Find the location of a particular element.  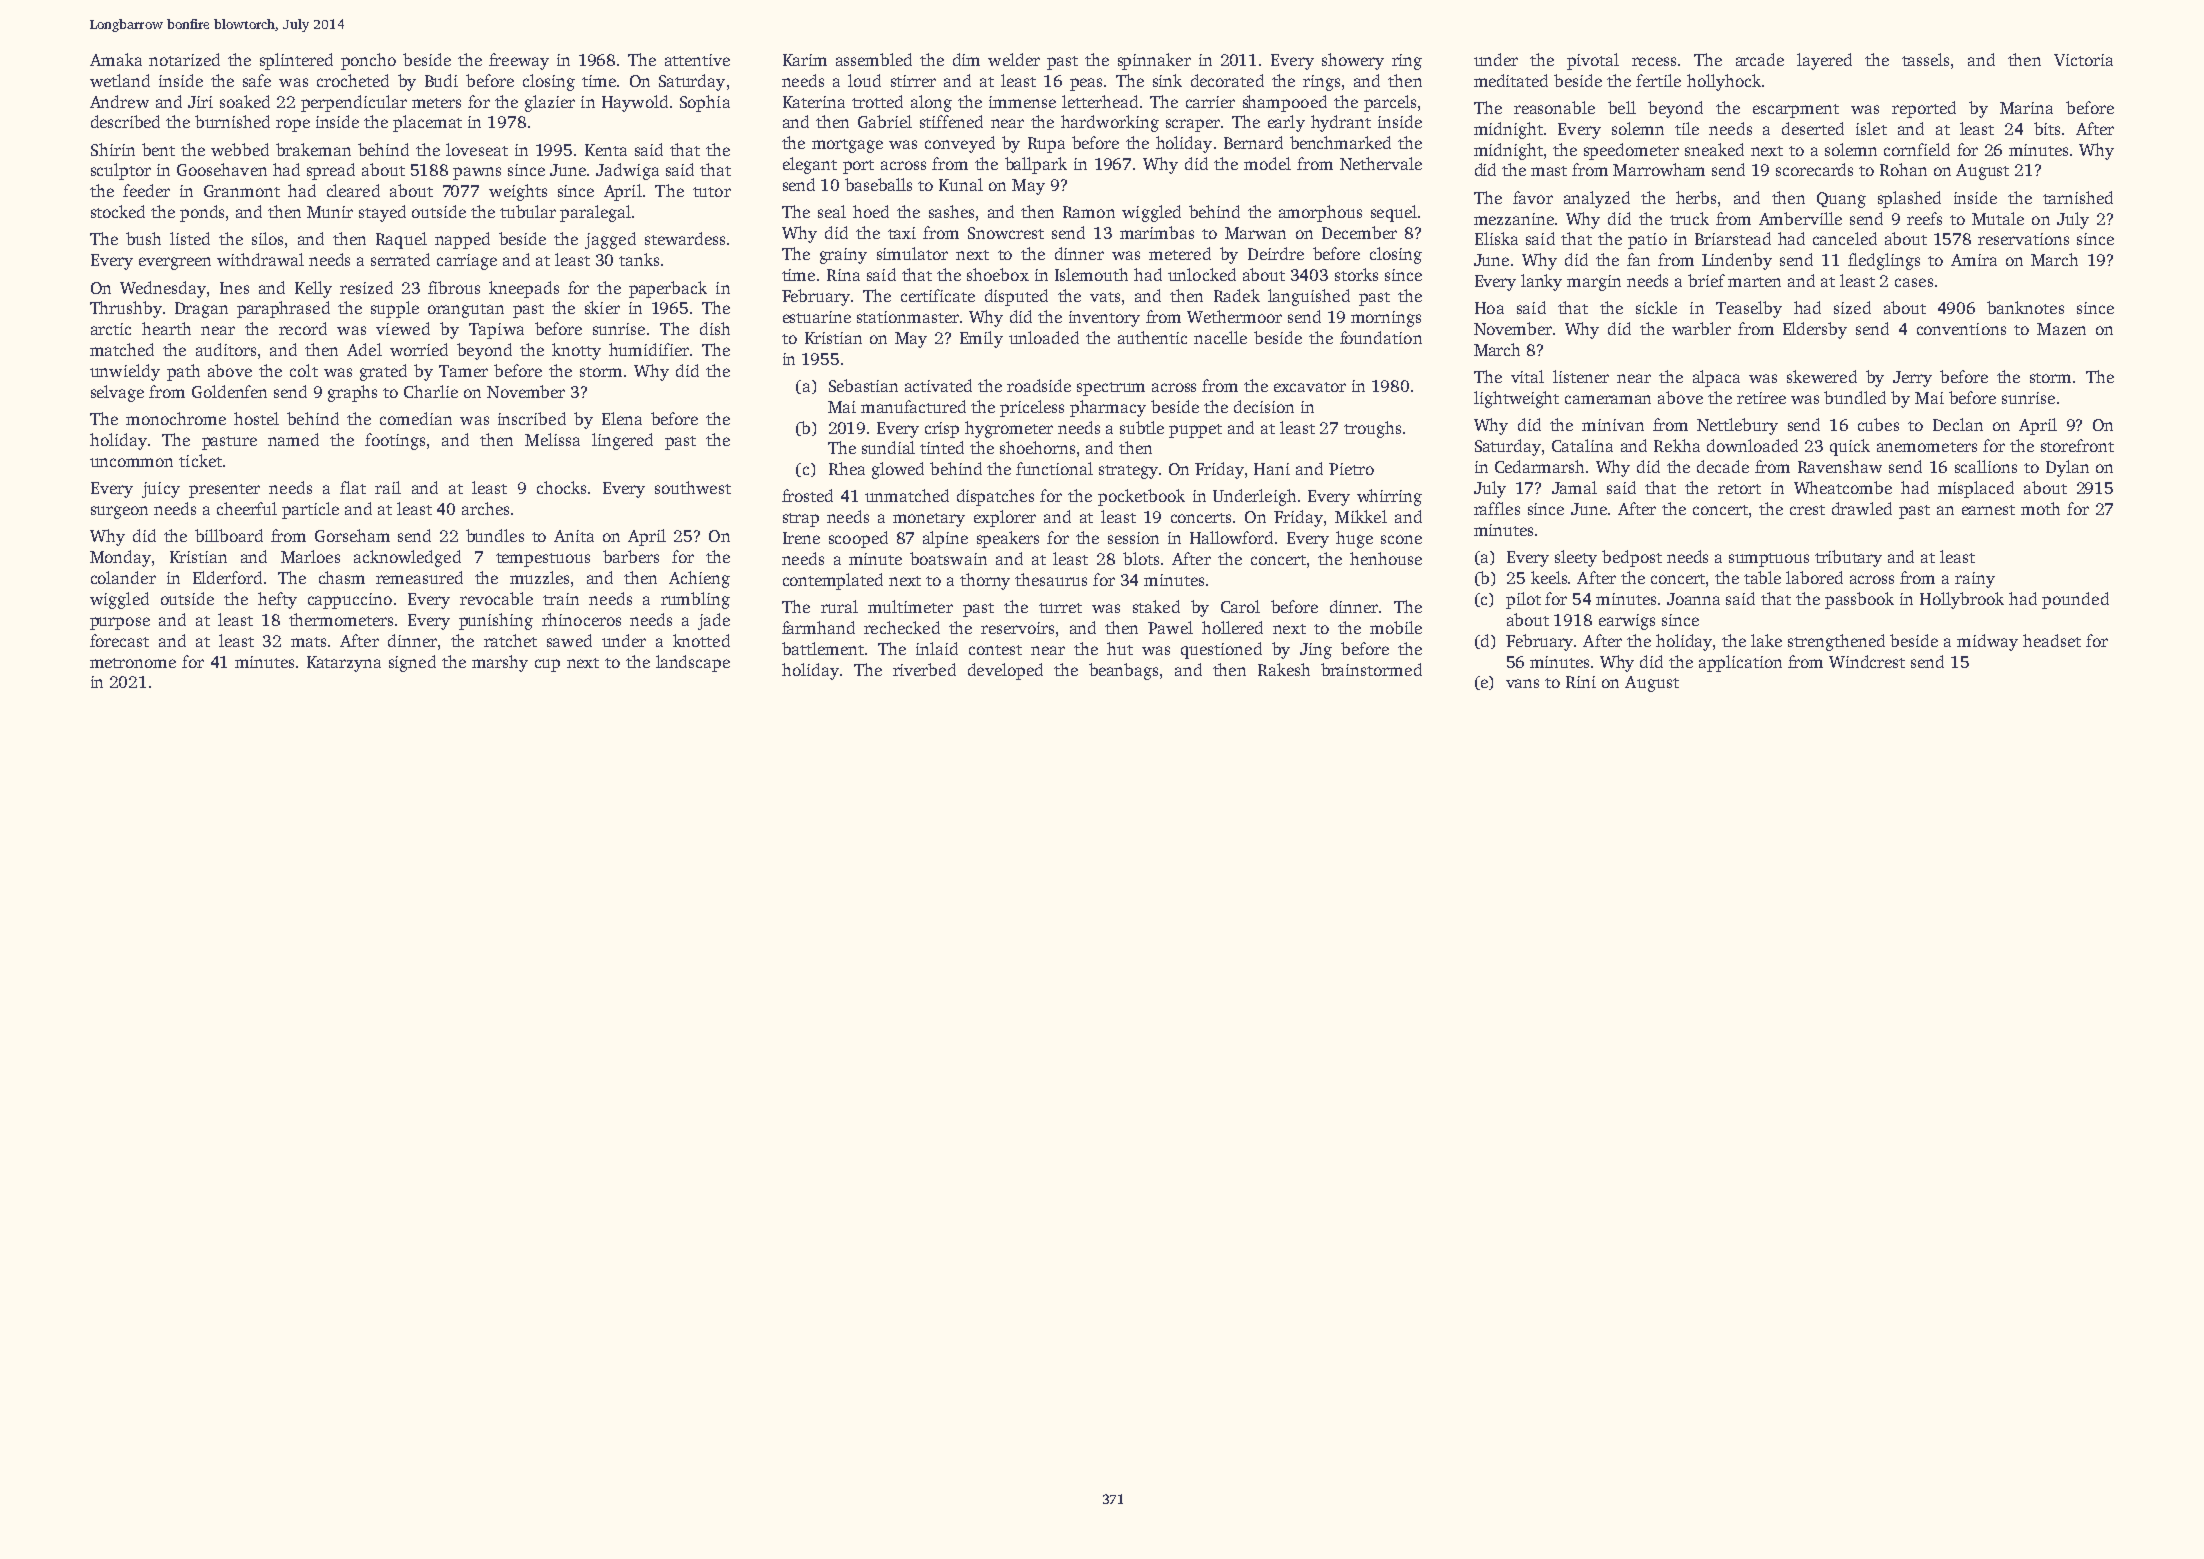

inventory is located at coordinates (1104, 319).
